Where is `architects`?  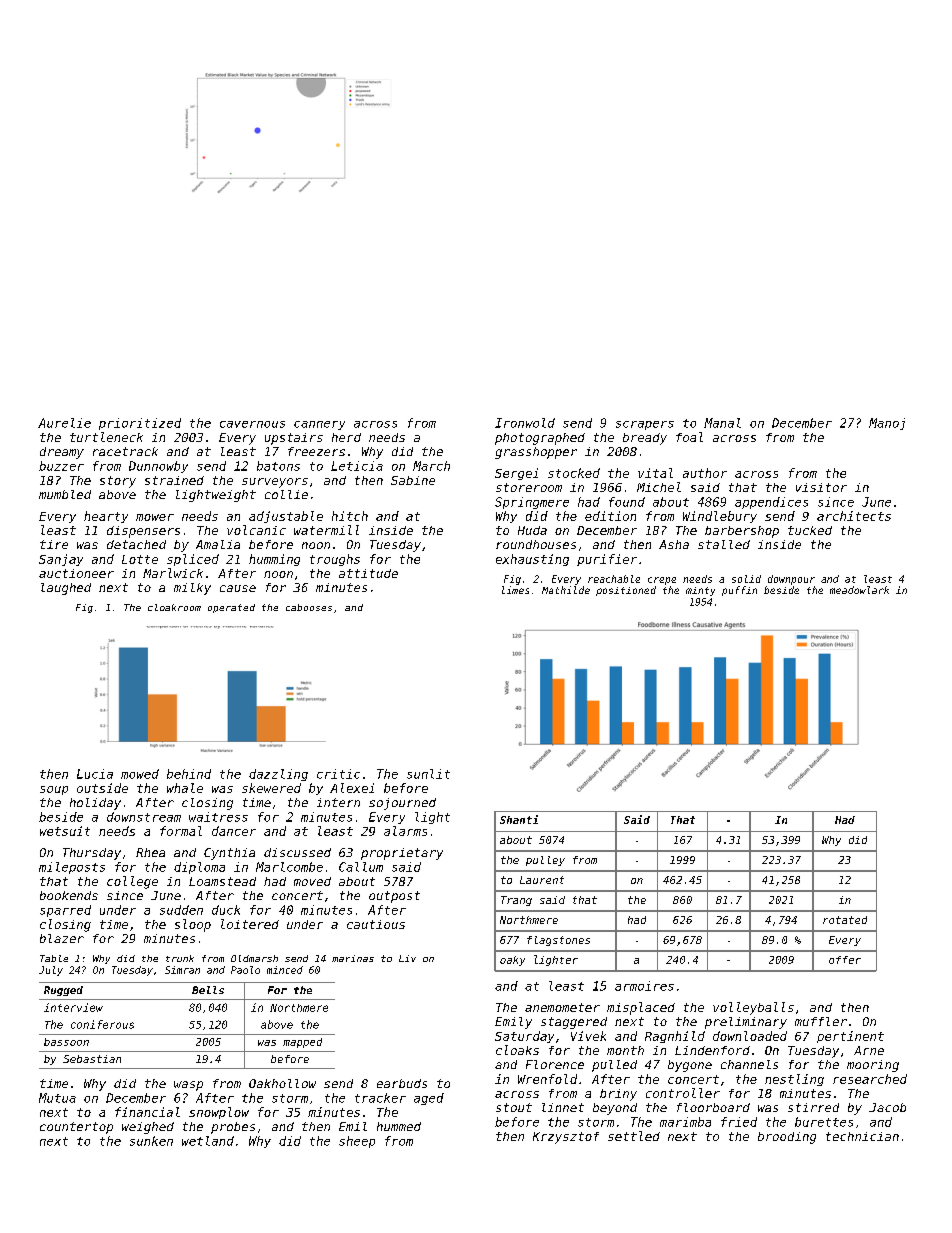 architects is located at coordinates (854, 516).
